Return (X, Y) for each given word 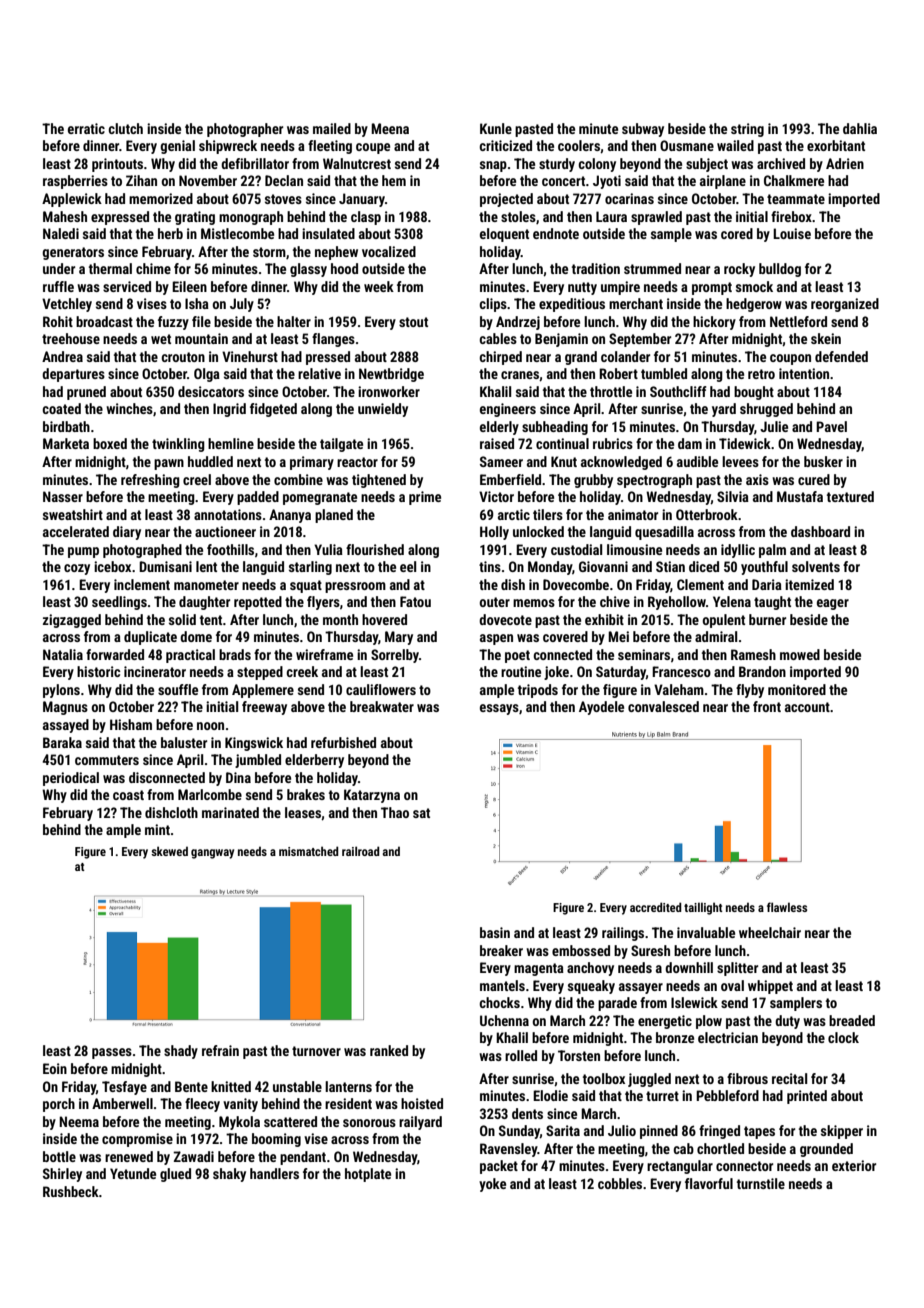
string (747, 130)
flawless (787, 907)
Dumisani (165, 566)
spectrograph (654, 481)
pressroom (355, 587)
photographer (245, 130)
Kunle (496, 128)
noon (210, 726)
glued (175, 1175)
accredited (656, 907)
